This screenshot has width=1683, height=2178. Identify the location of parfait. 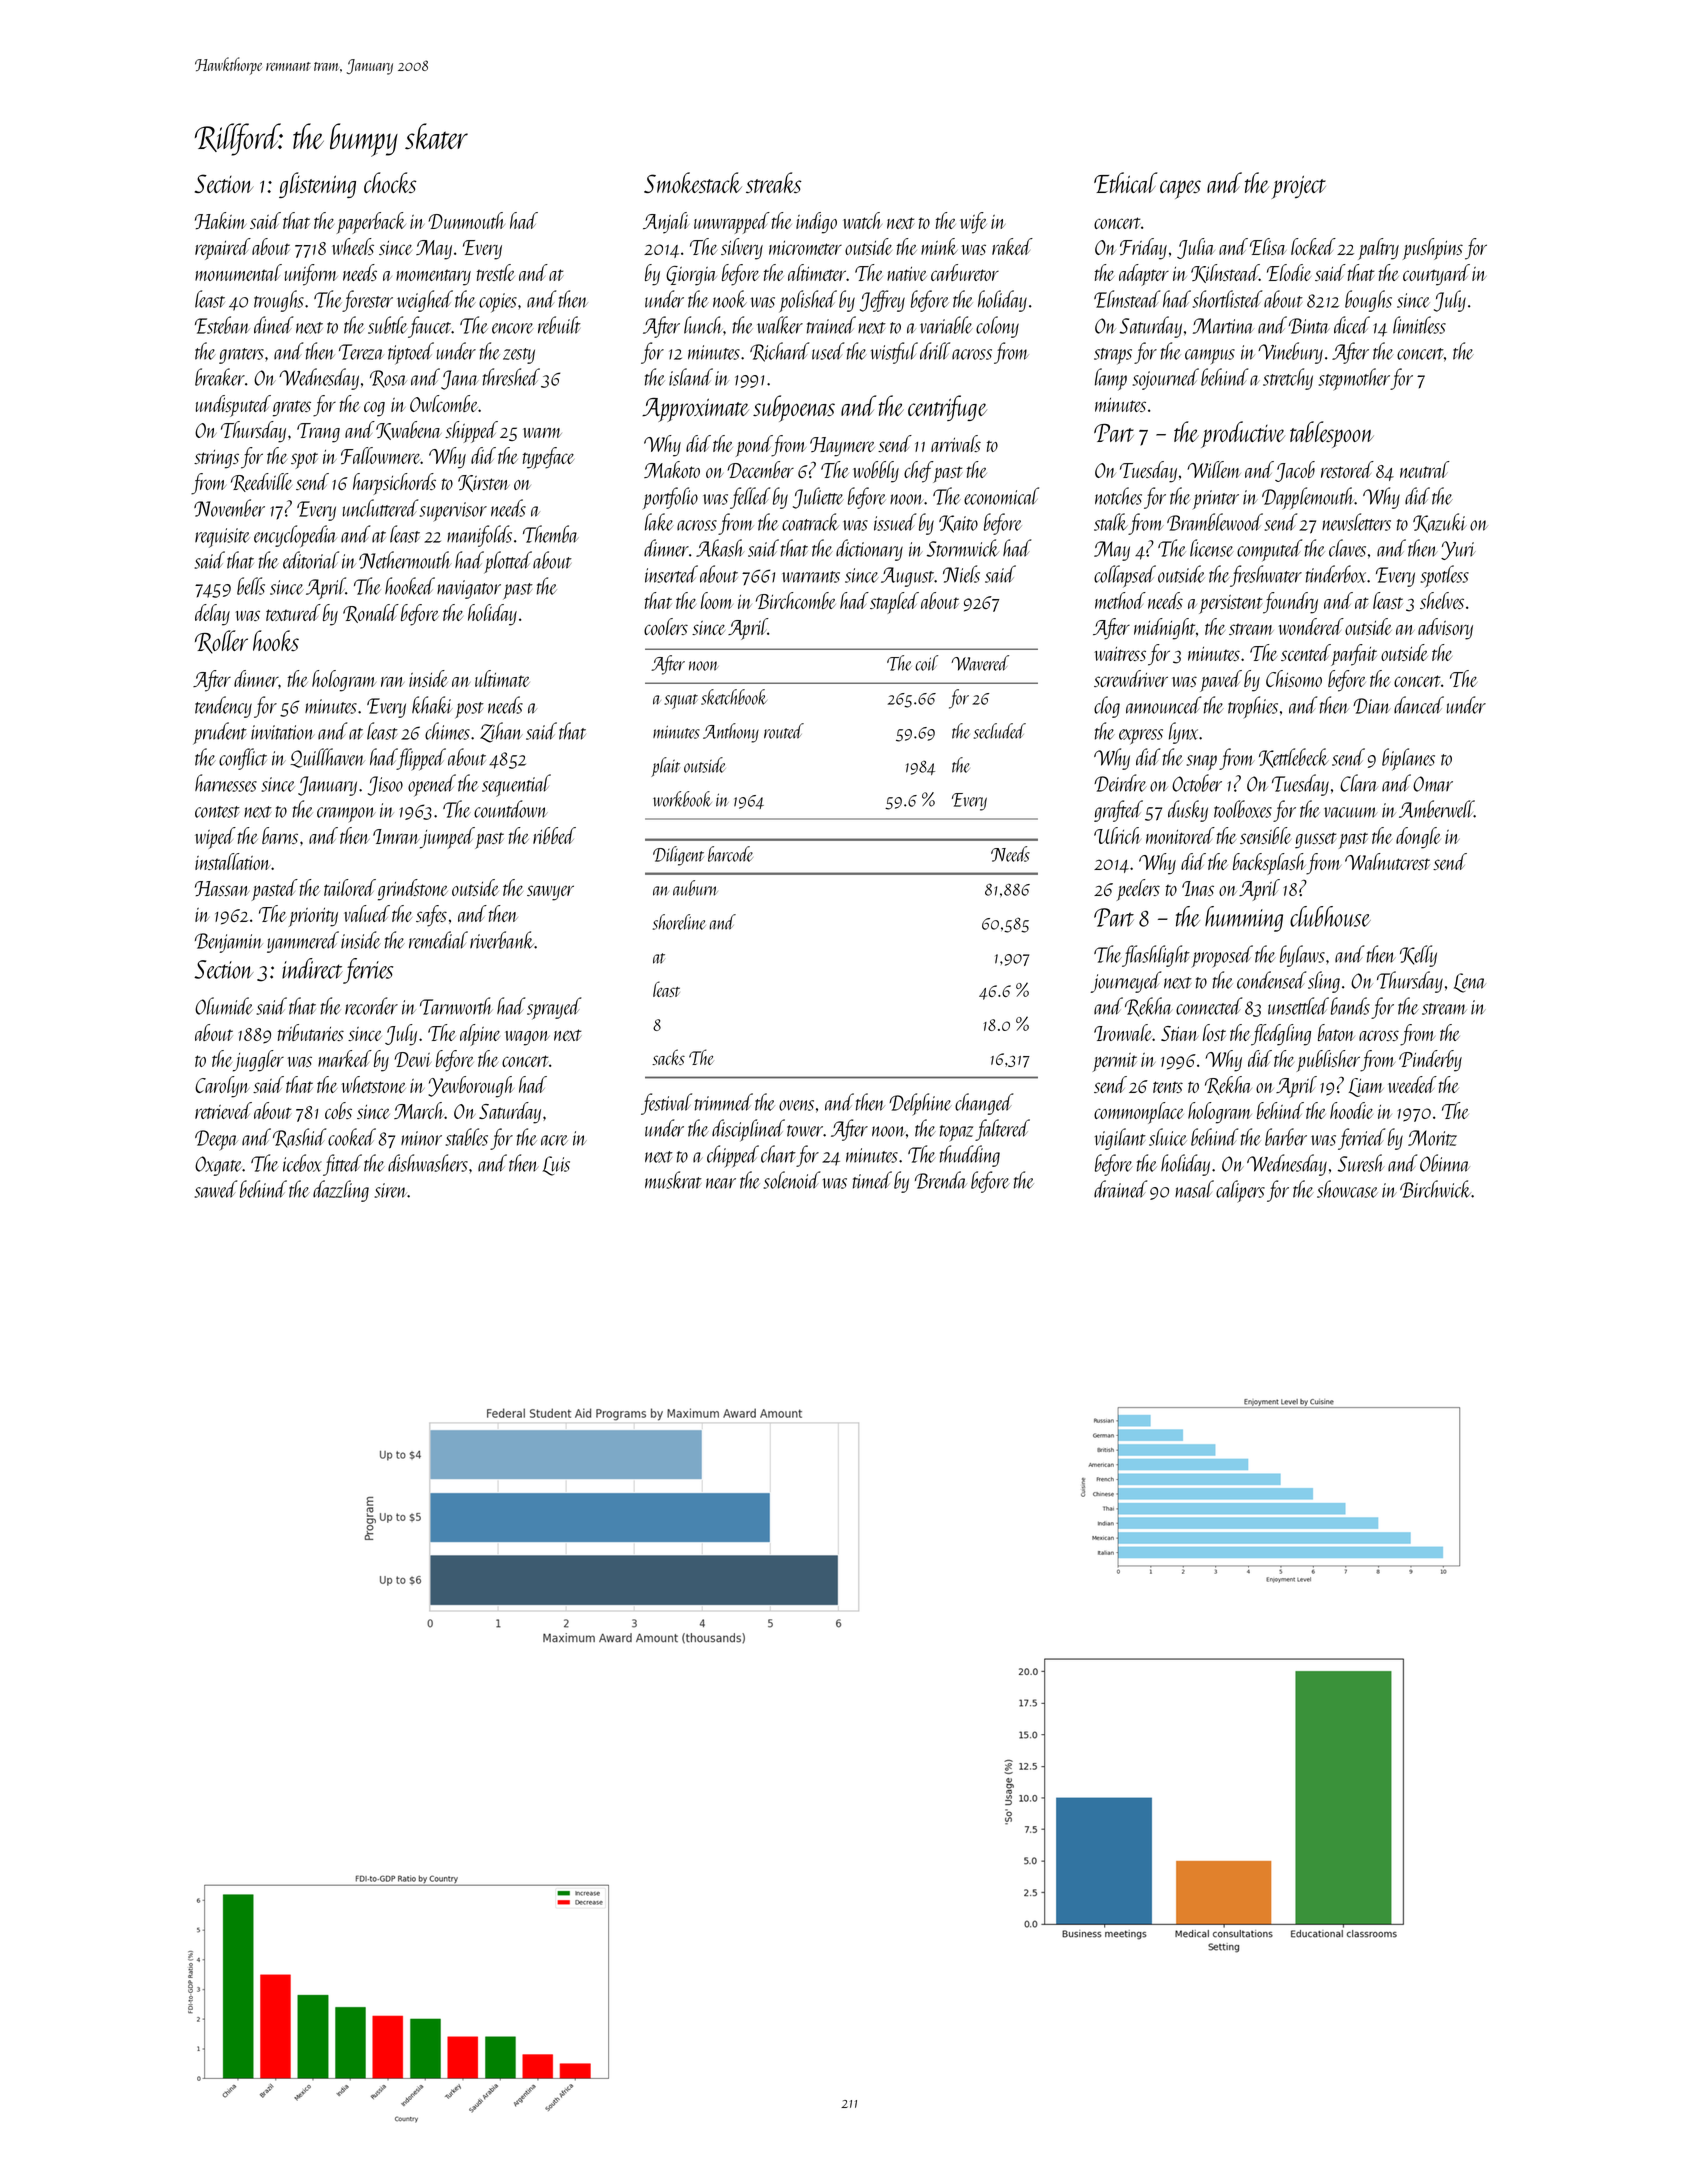
(1354, 655).
